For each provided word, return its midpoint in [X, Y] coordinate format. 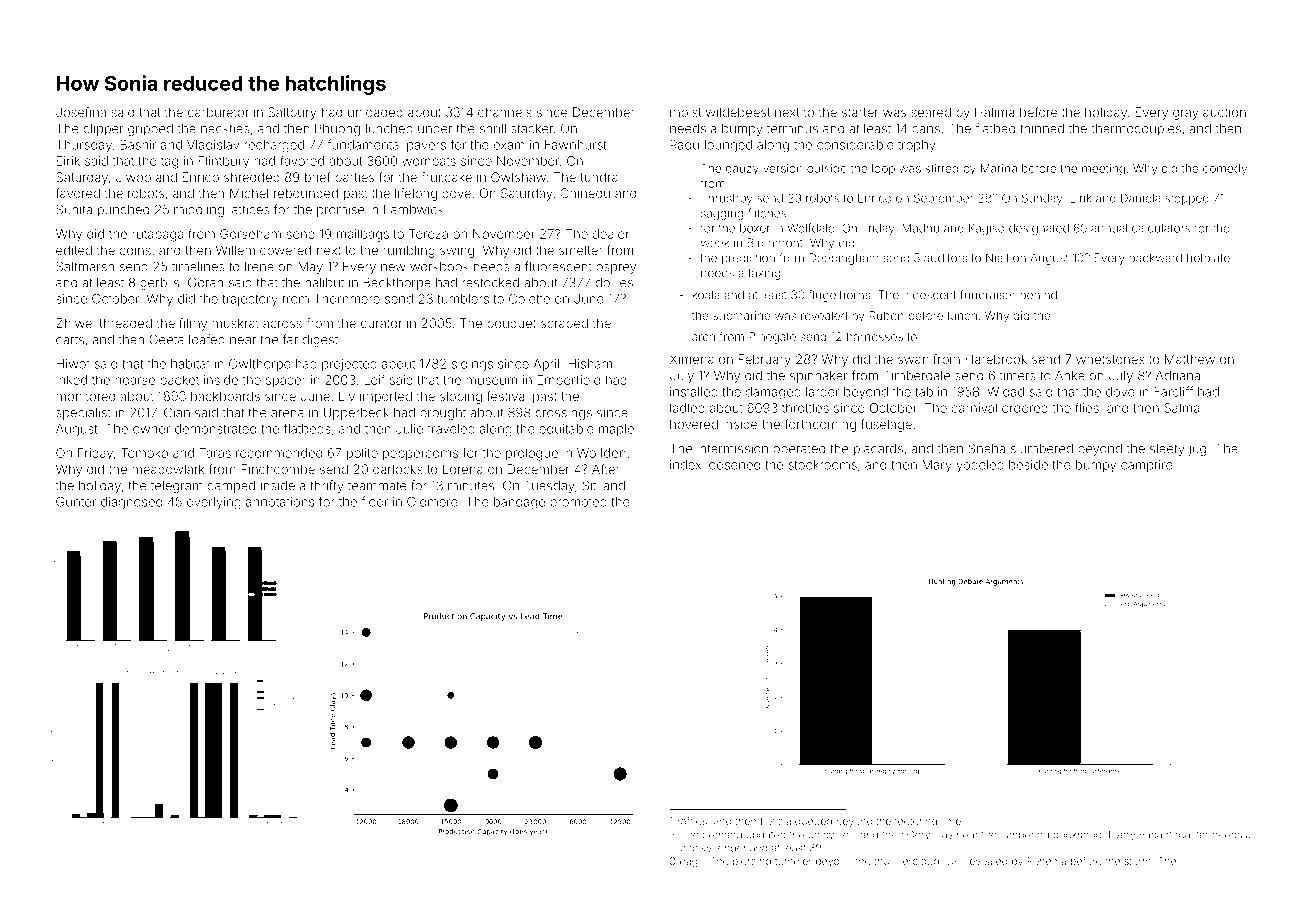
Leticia [776, 821]
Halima [994, 112]
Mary [937, 466]
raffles [692, 821]
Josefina [81, 112]
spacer [286, 382]
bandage [519, 503]
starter [860, 112]
